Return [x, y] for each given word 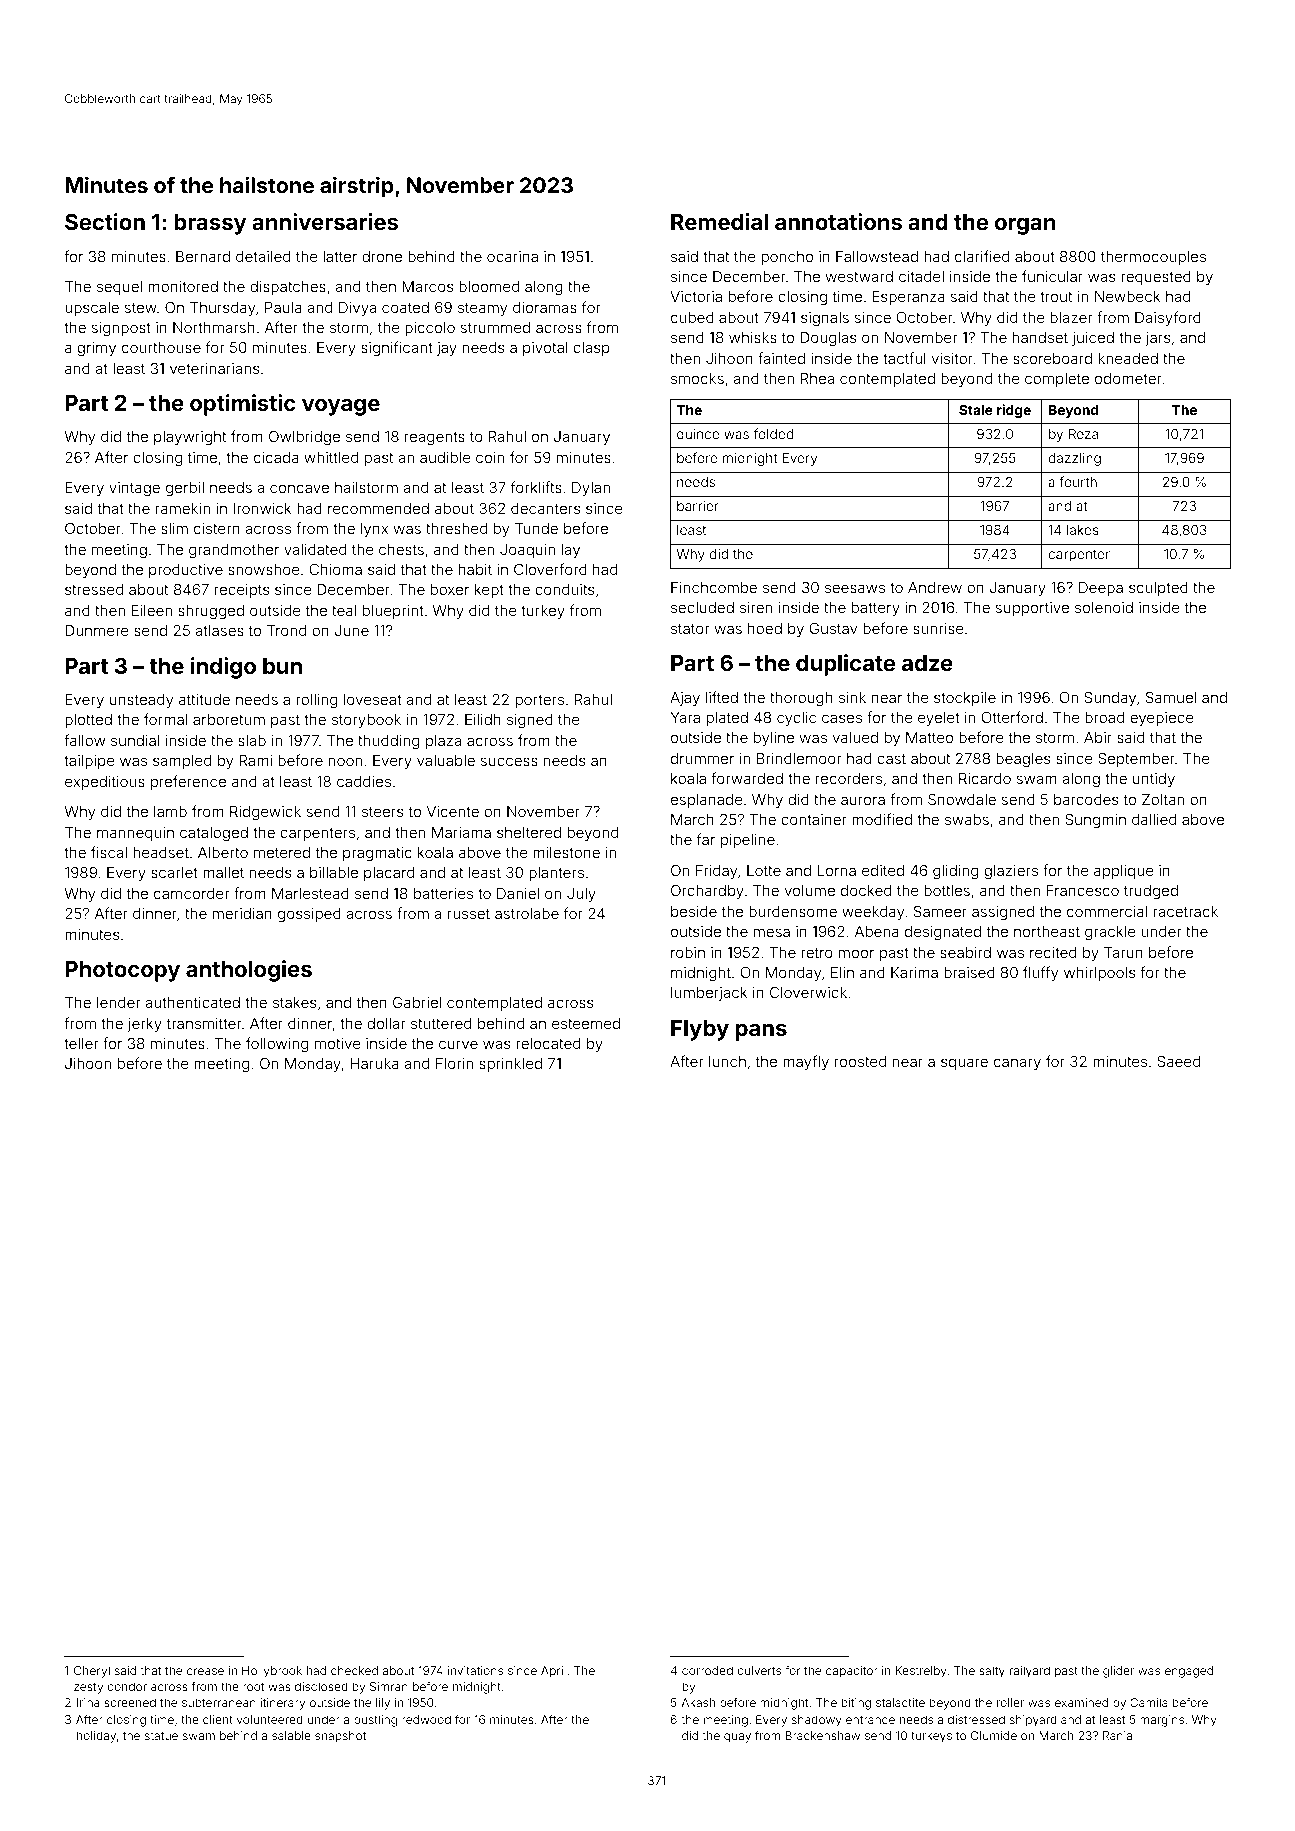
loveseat [373, 699]
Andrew [935, 587]
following [277, 1045]
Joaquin [527, 551]
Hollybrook [272, 1672]
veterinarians [214, 368]
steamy [482, 309]
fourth [1078, 481]
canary [1017, 1064]
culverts [759, 1670]
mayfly [806, 1062]
